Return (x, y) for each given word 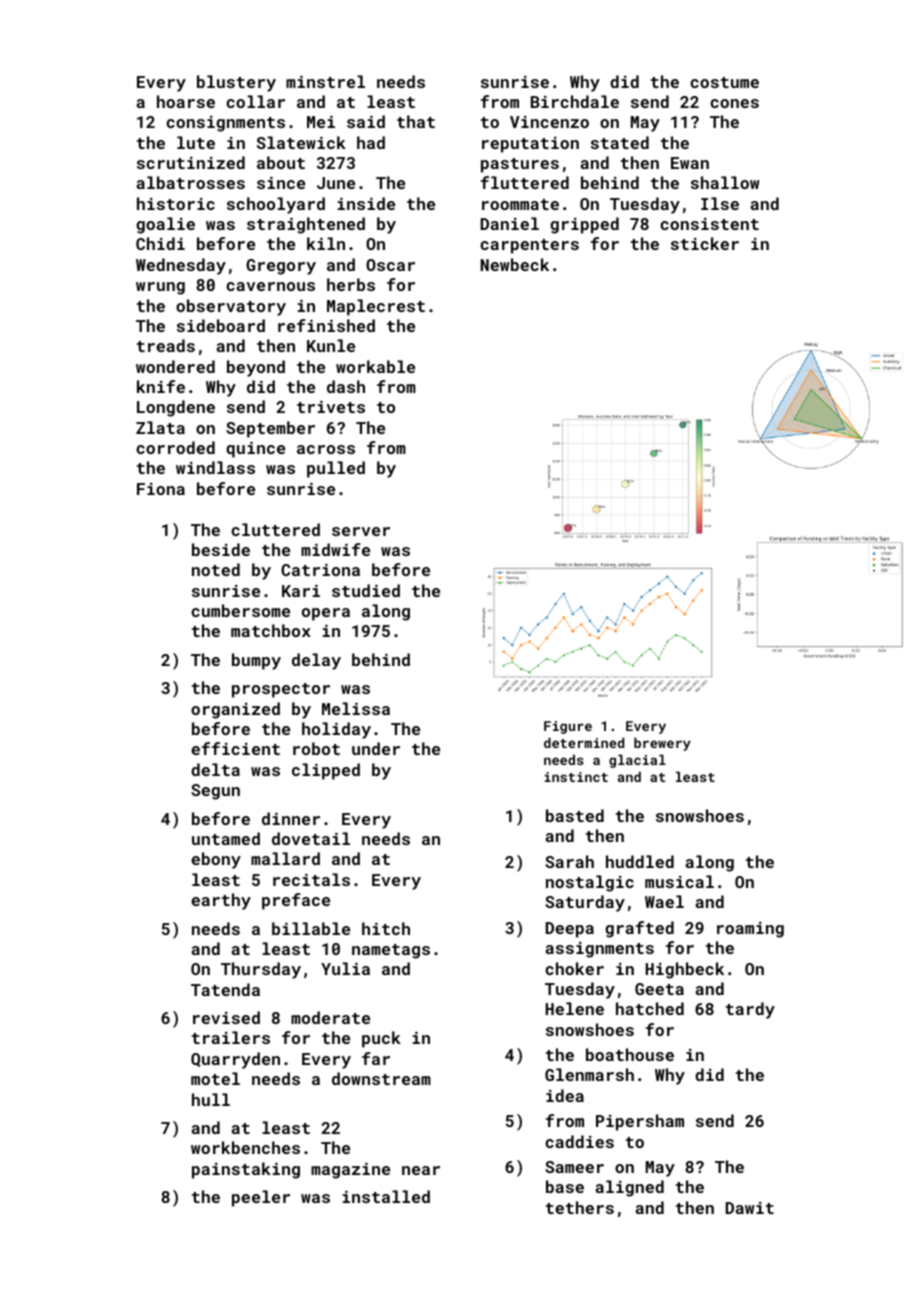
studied (366, 590)
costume (724, 82)
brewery (662, 744)
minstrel (325, 81)
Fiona (161, 489)
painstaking (246, 1170)
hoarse (186, 101)
